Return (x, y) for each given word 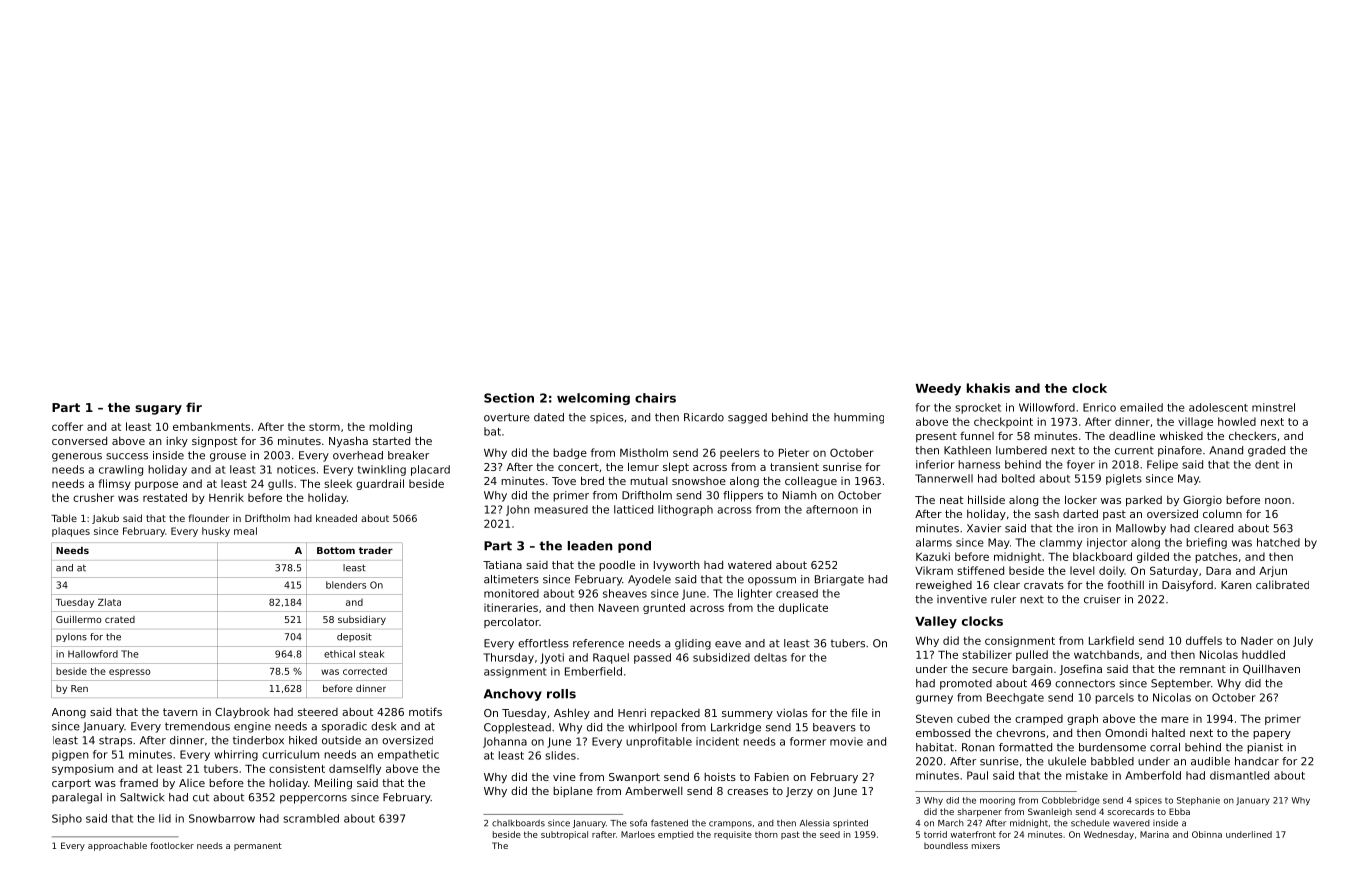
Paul (977, 775)
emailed (1141, 407)
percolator (511, 622)
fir (194, 407)
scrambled (311, 818)
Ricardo (704, 417)
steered (318, 712)
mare (1175, 719)
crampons (730, 824)
